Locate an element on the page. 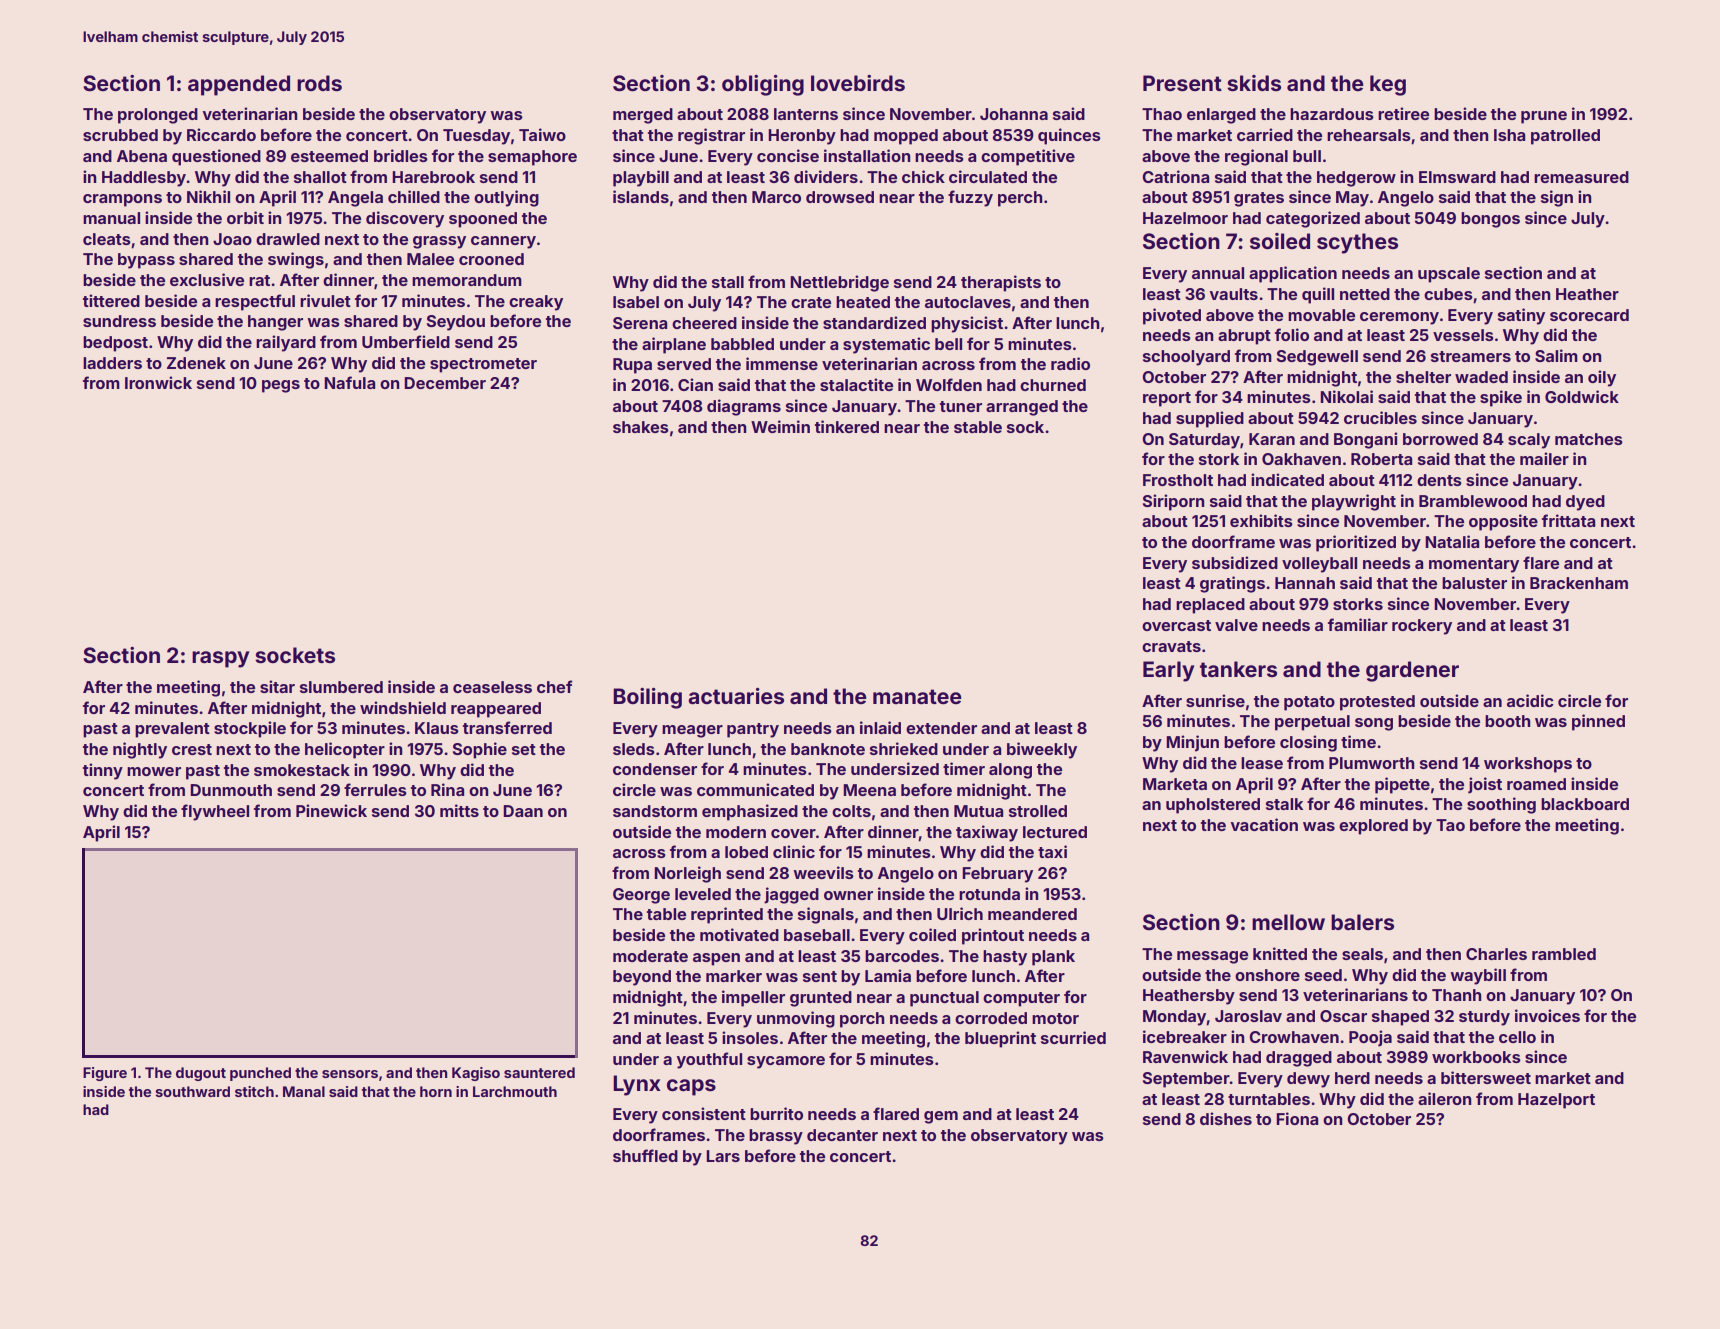  Malee is located at coordinates (430, 259).
